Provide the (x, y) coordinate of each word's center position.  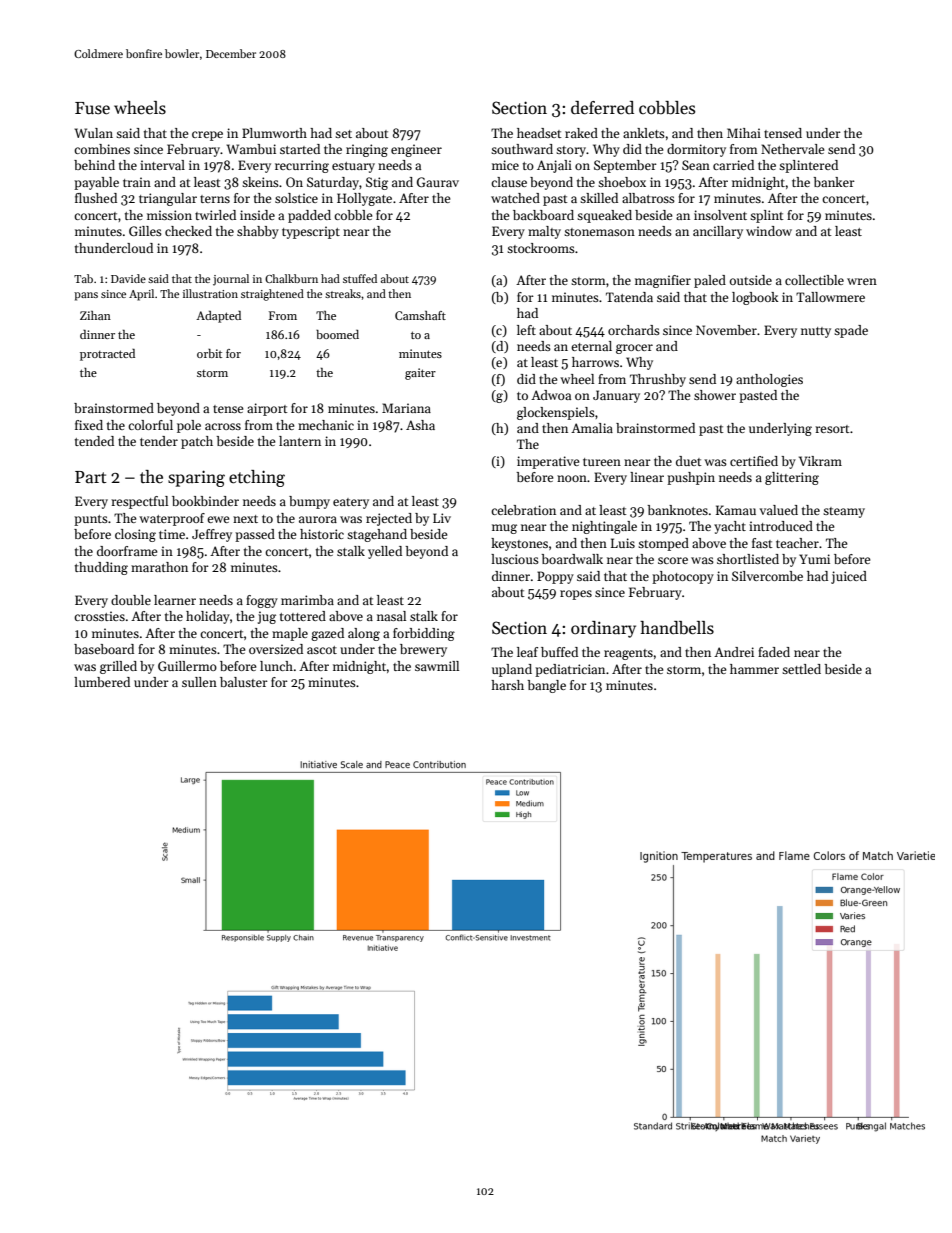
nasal (391, 616)
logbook (755, 298)
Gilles (145, 231)
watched (515, 198)
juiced (849, 577)
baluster (244, 682)
